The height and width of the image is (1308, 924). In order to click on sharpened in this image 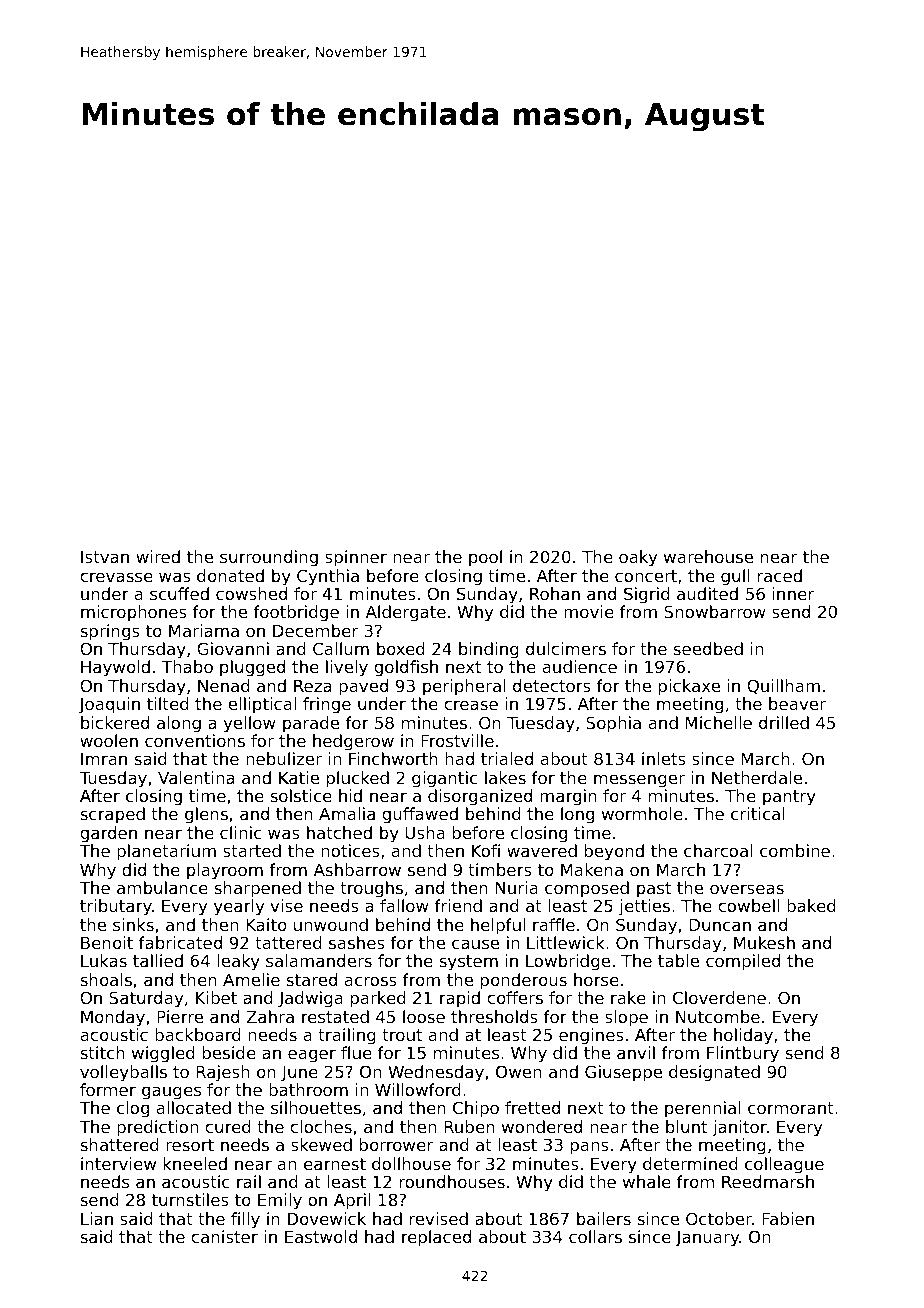, I will do `click(257, 889)`.
